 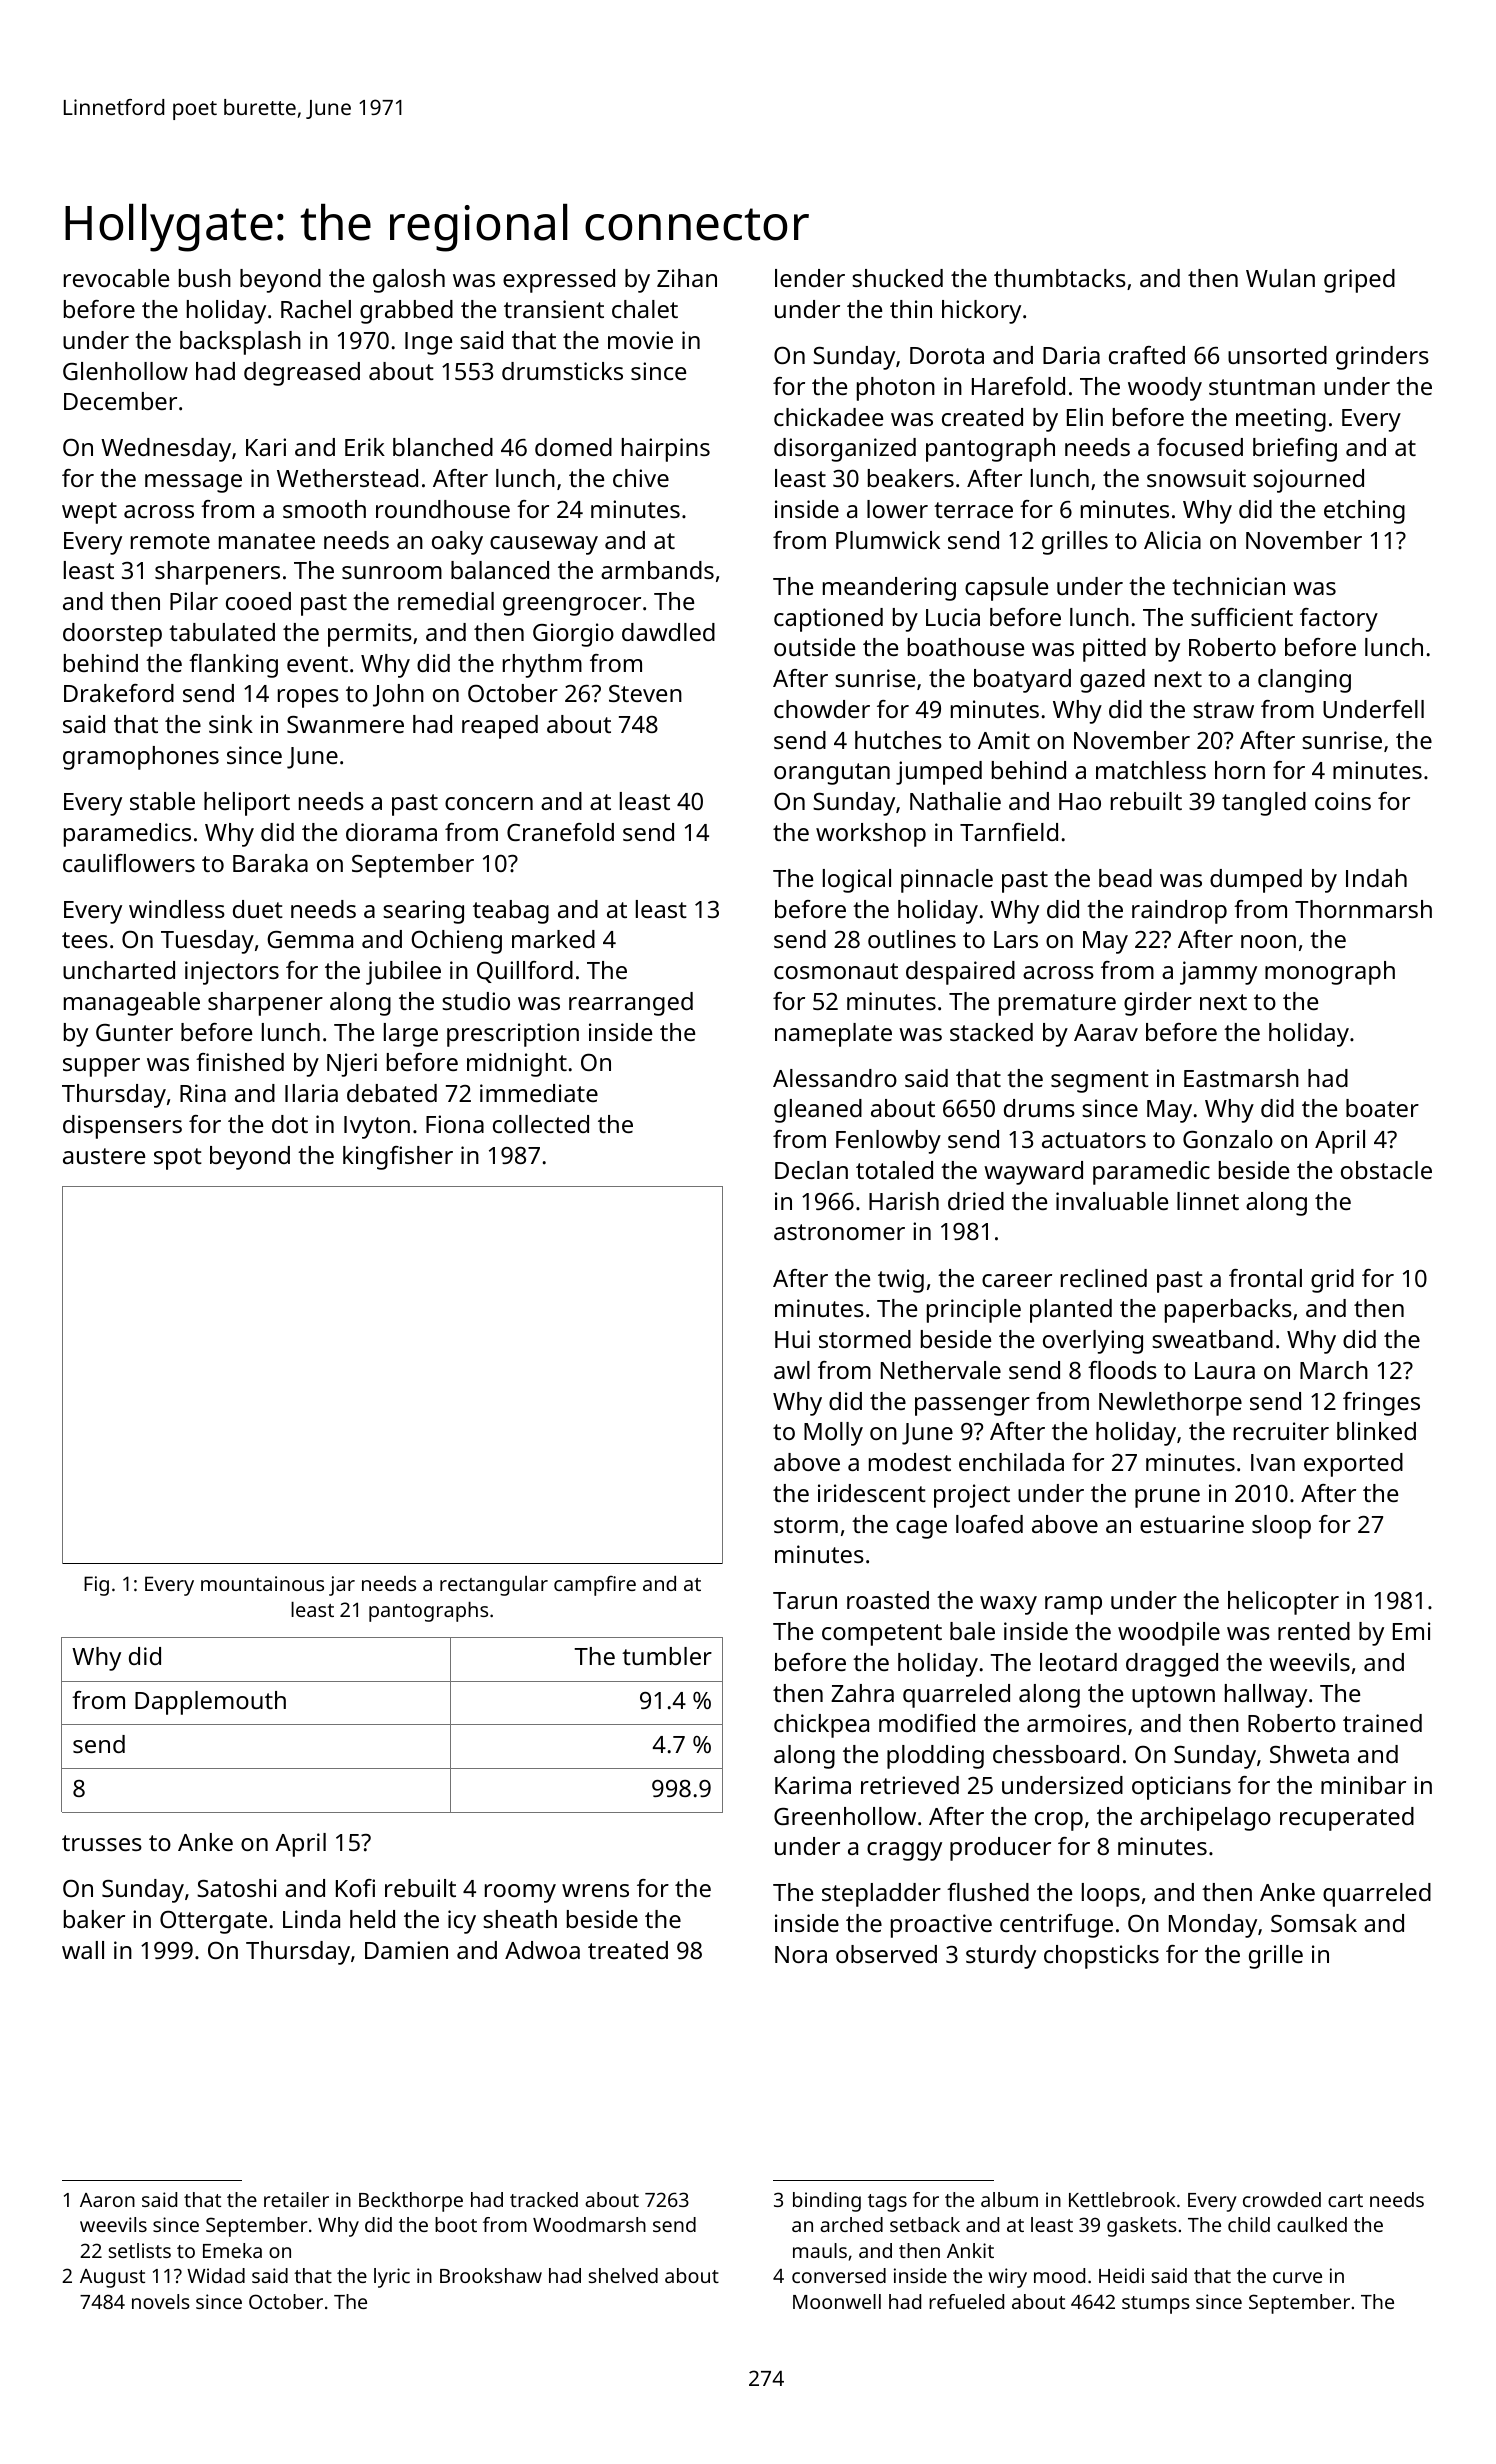 I want to click on conversed, so click(x=839, y=2275).
